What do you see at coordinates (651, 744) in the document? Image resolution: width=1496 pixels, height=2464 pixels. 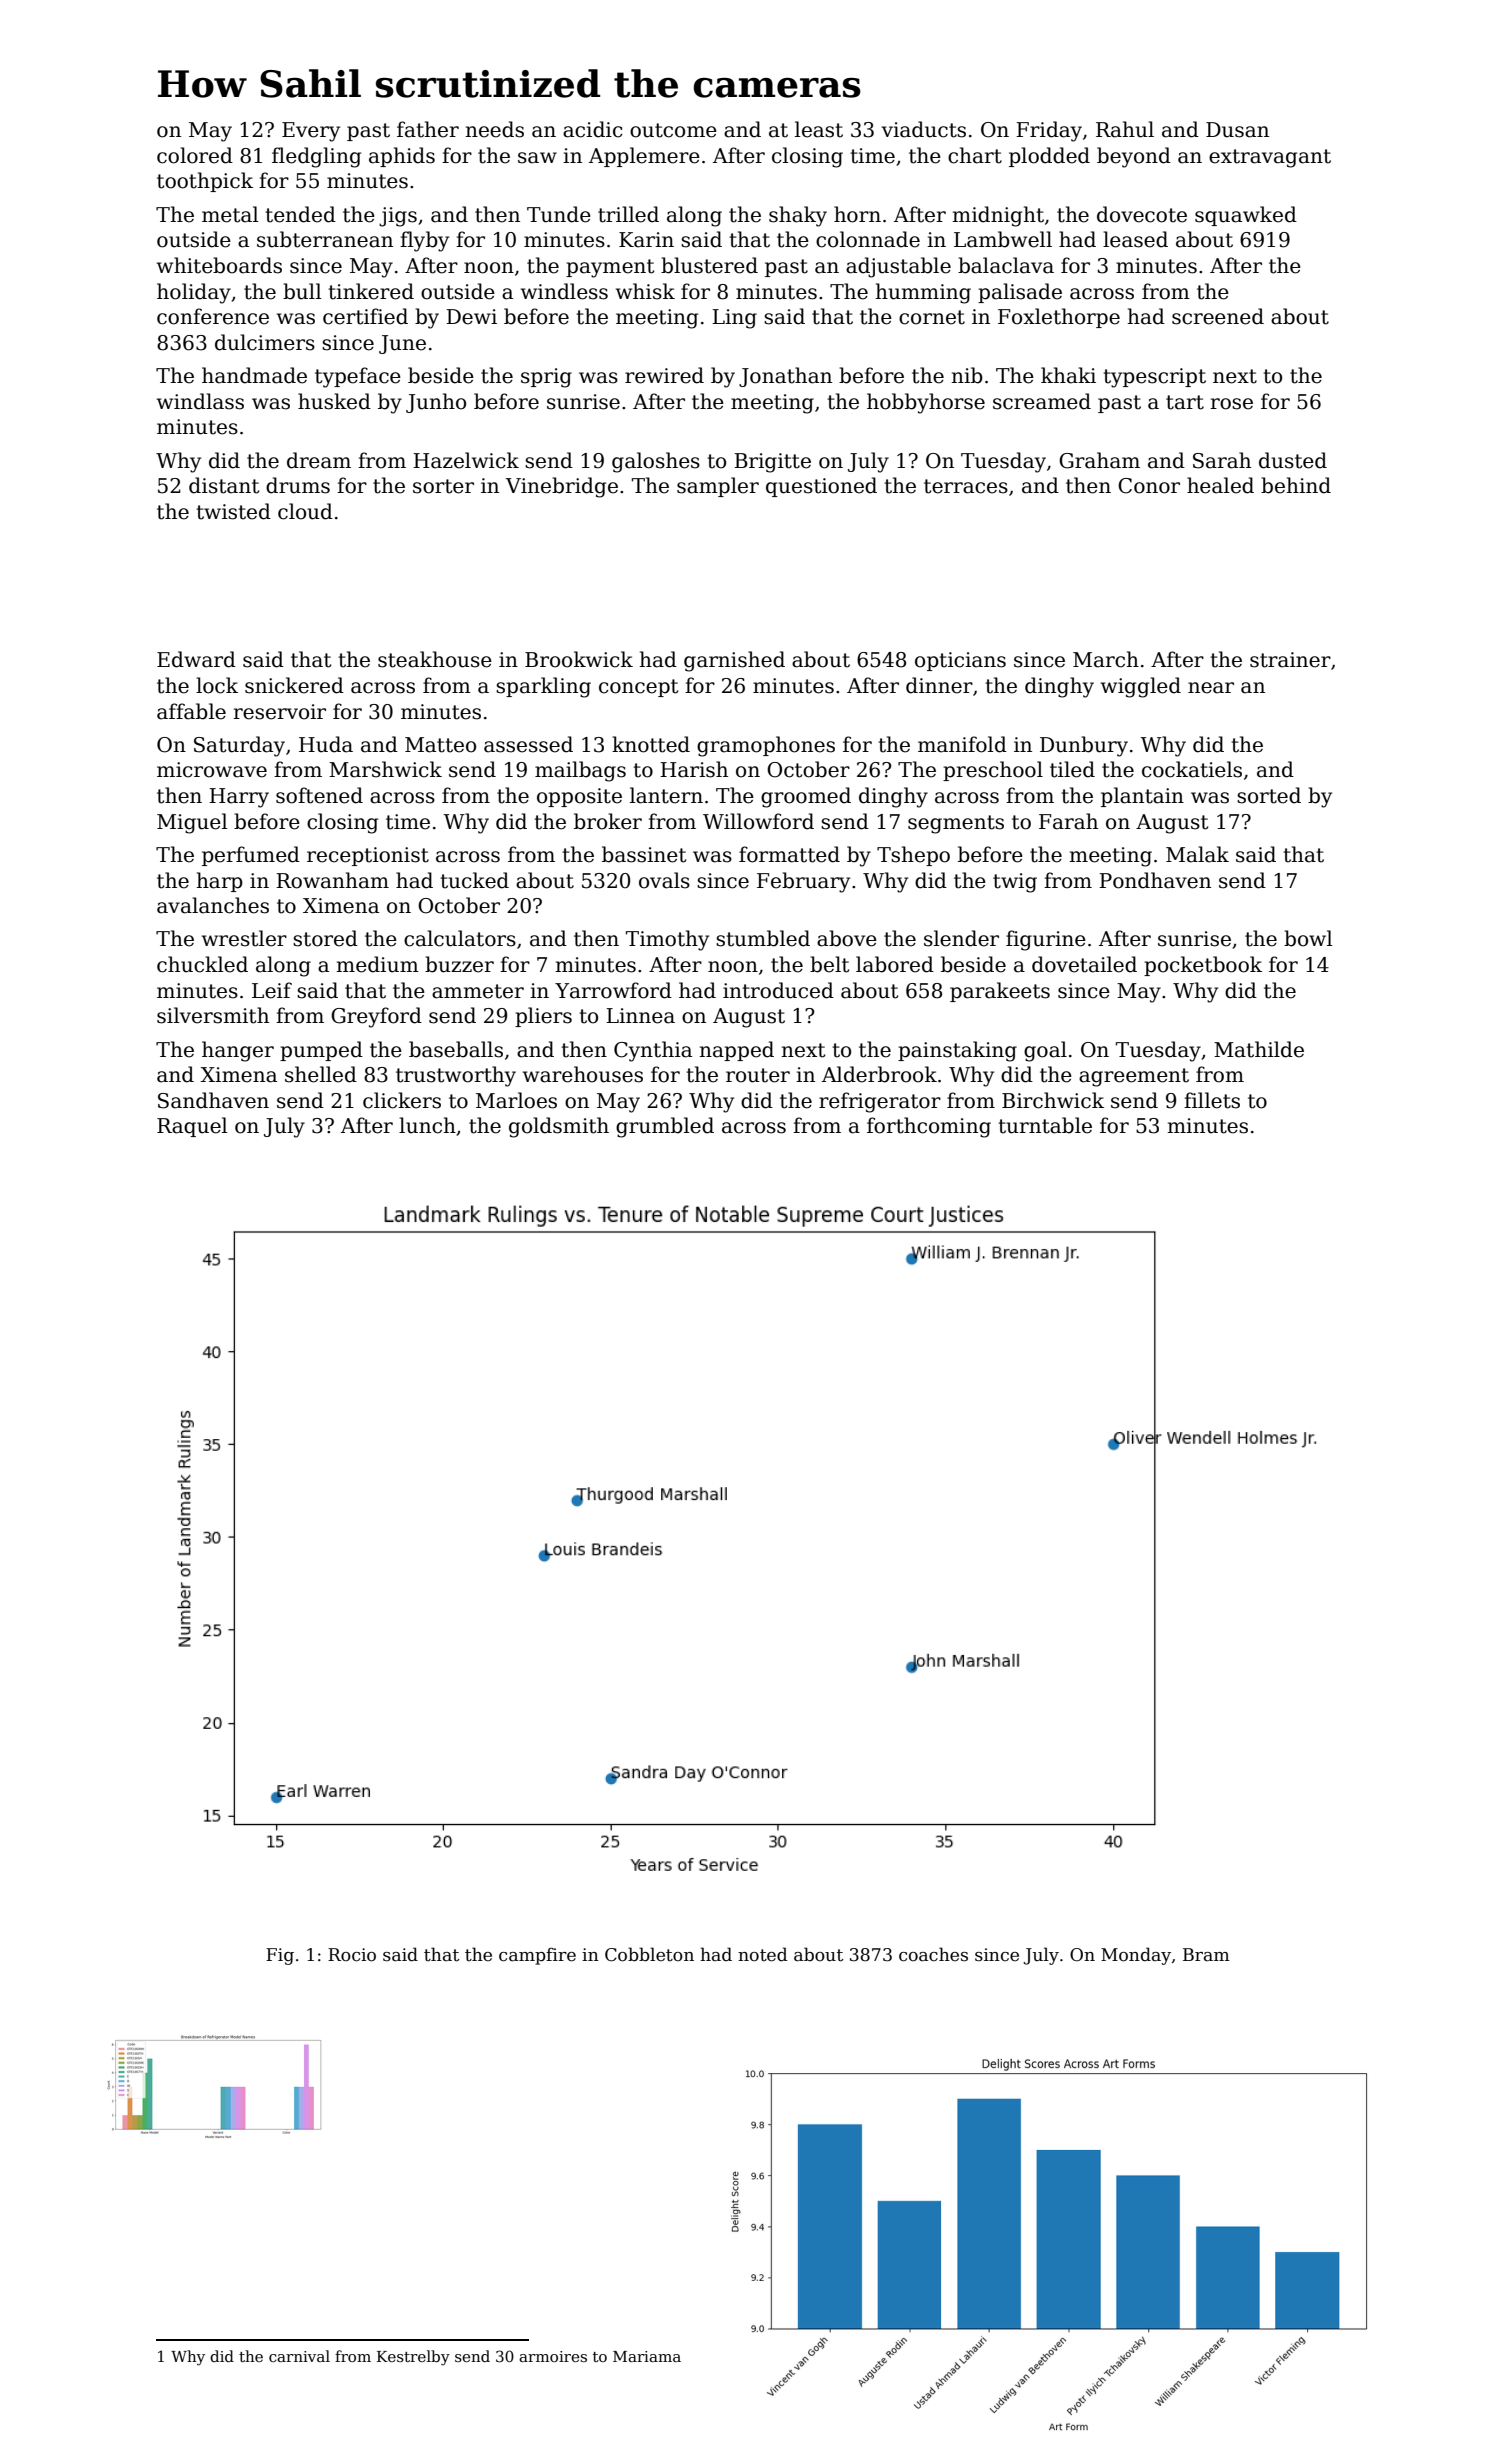 I see `knotted` at bounding box center [651, 744].
